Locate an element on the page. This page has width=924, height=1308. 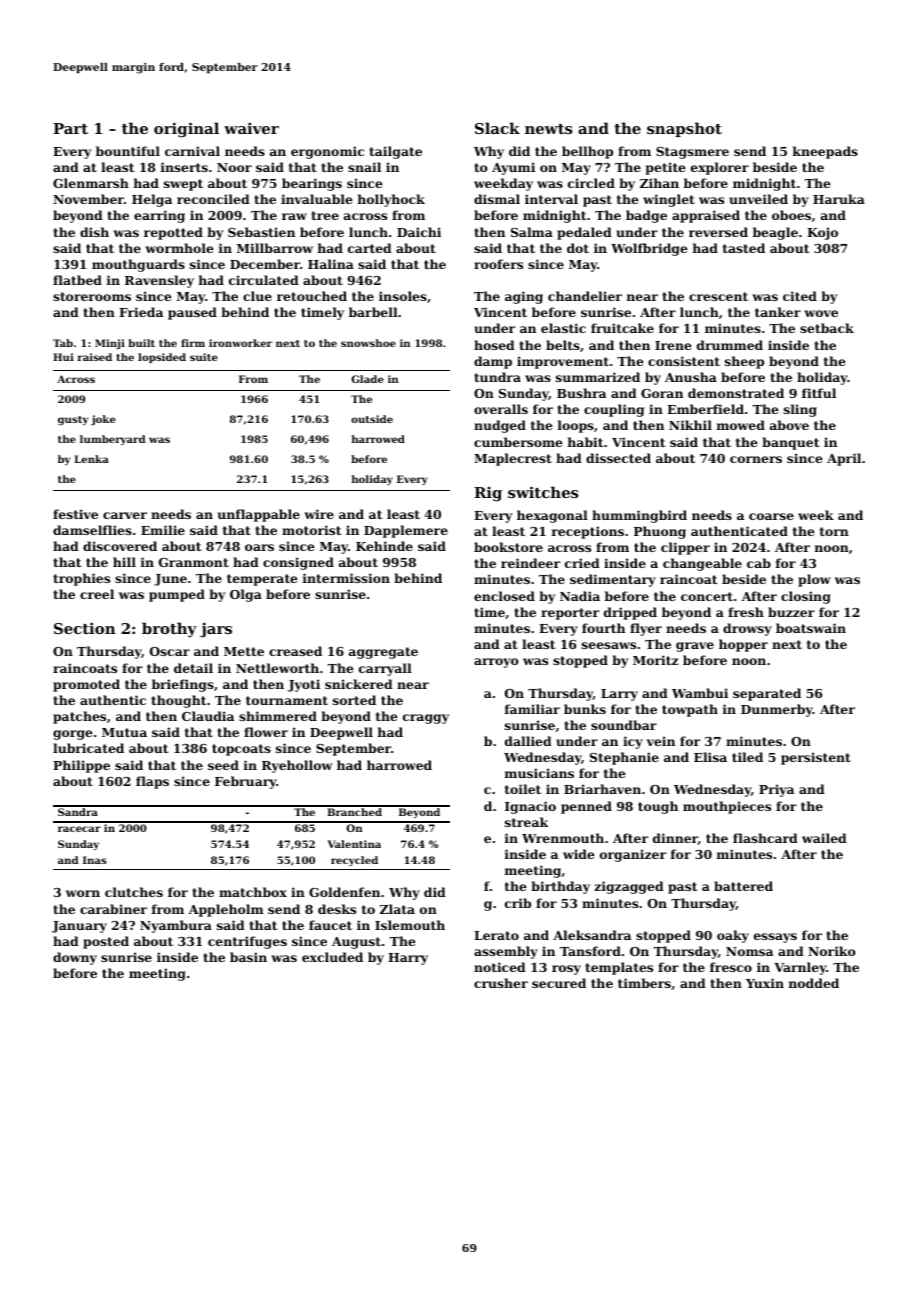
Lerato is located at coordinates (496, 935).
